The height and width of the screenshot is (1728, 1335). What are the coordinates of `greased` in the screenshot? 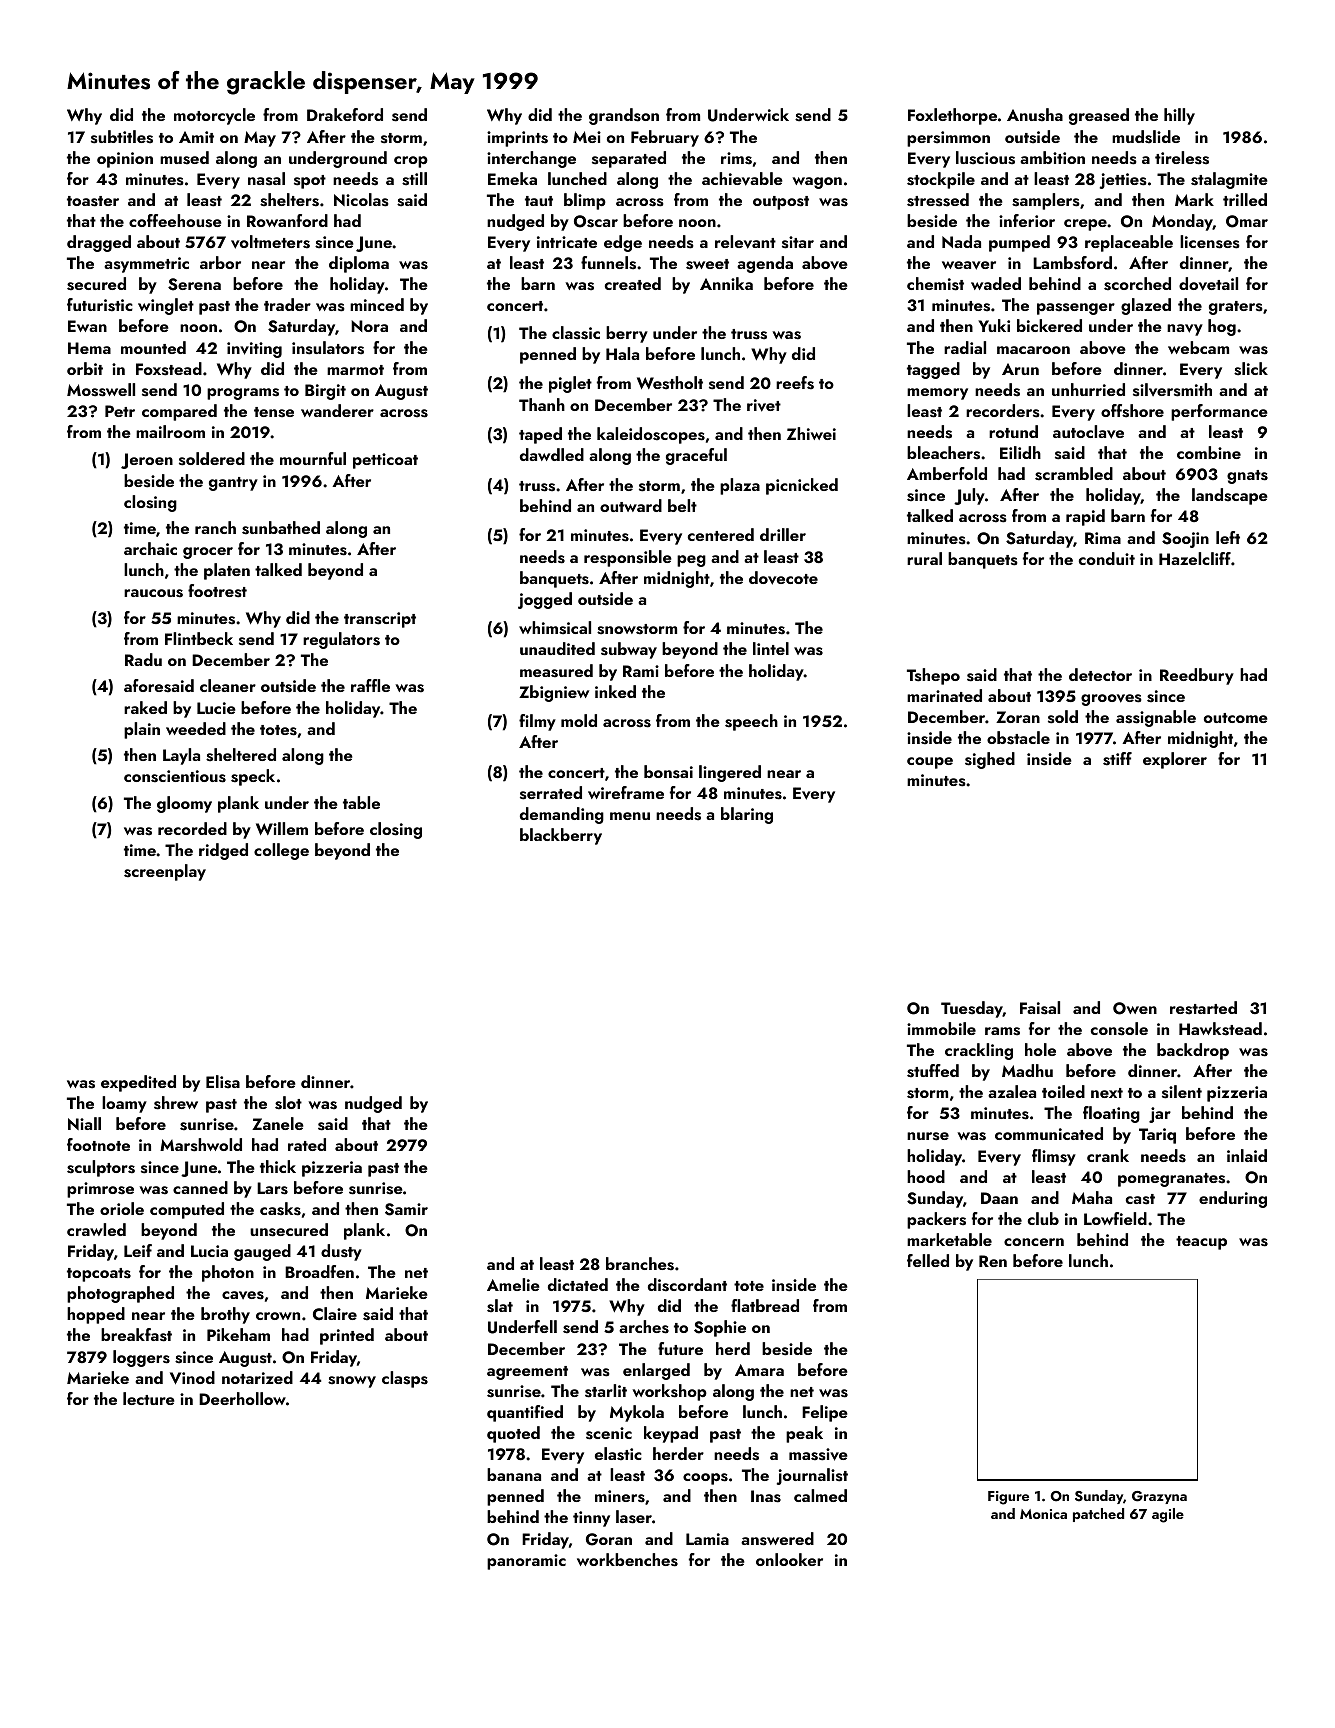 It's located at (1099, 116).
